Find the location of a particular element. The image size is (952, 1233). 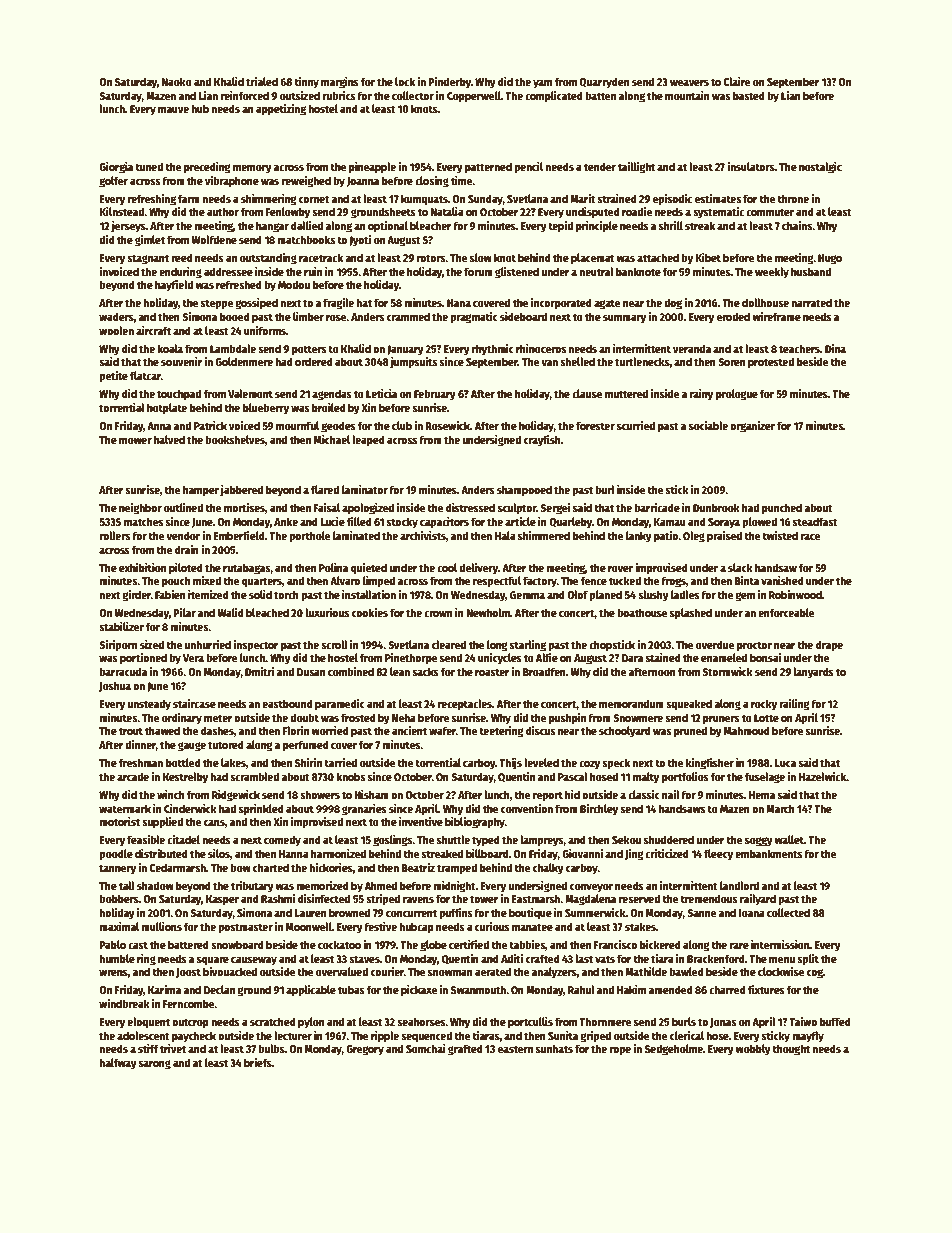

wireframe is located at coordinates (776, 316).
